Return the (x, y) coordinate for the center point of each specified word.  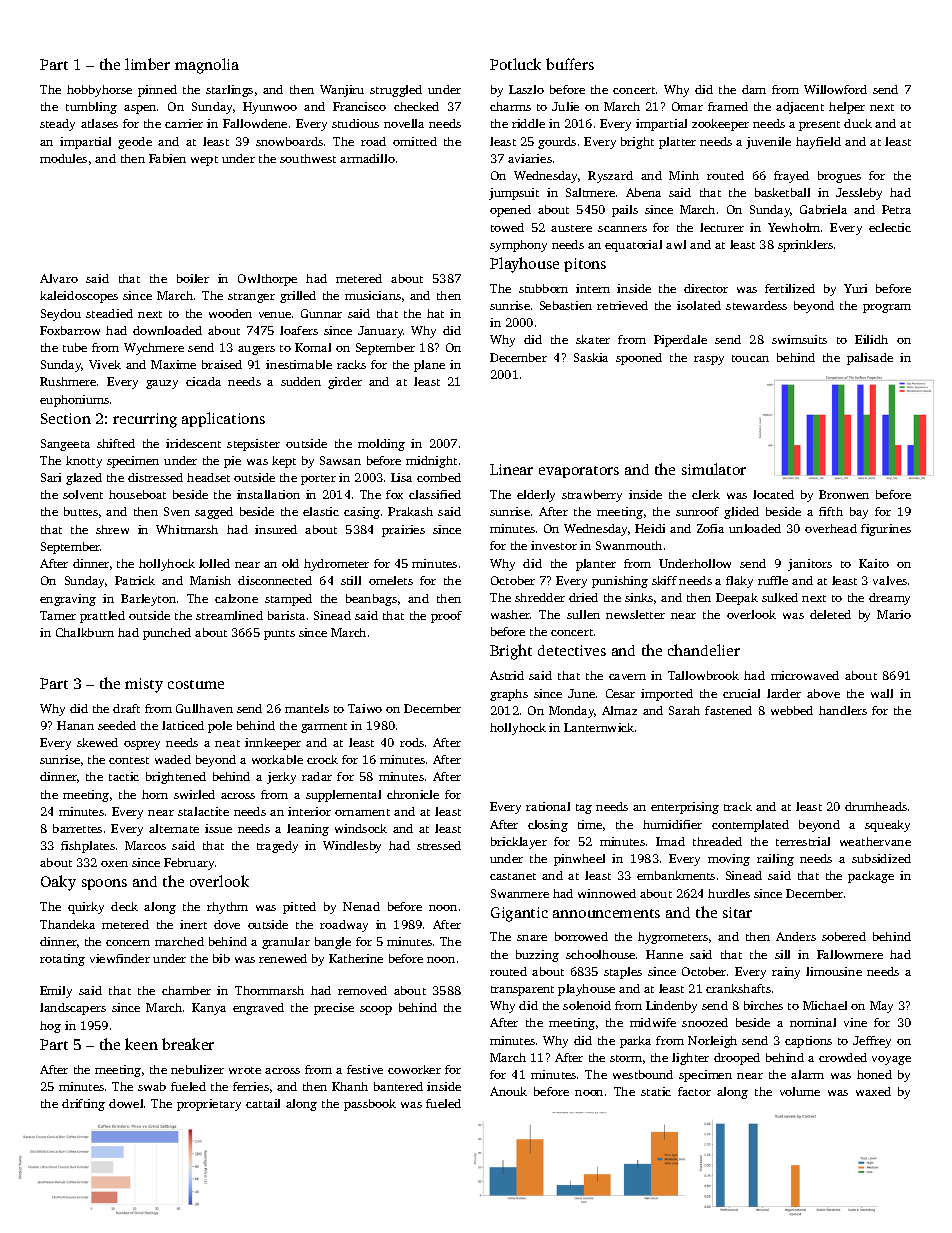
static (656, 1091)
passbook (370, 1105)
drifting (83, 1105)
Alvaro (59, 278)
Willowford (835, 89)
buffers (570, 64)
